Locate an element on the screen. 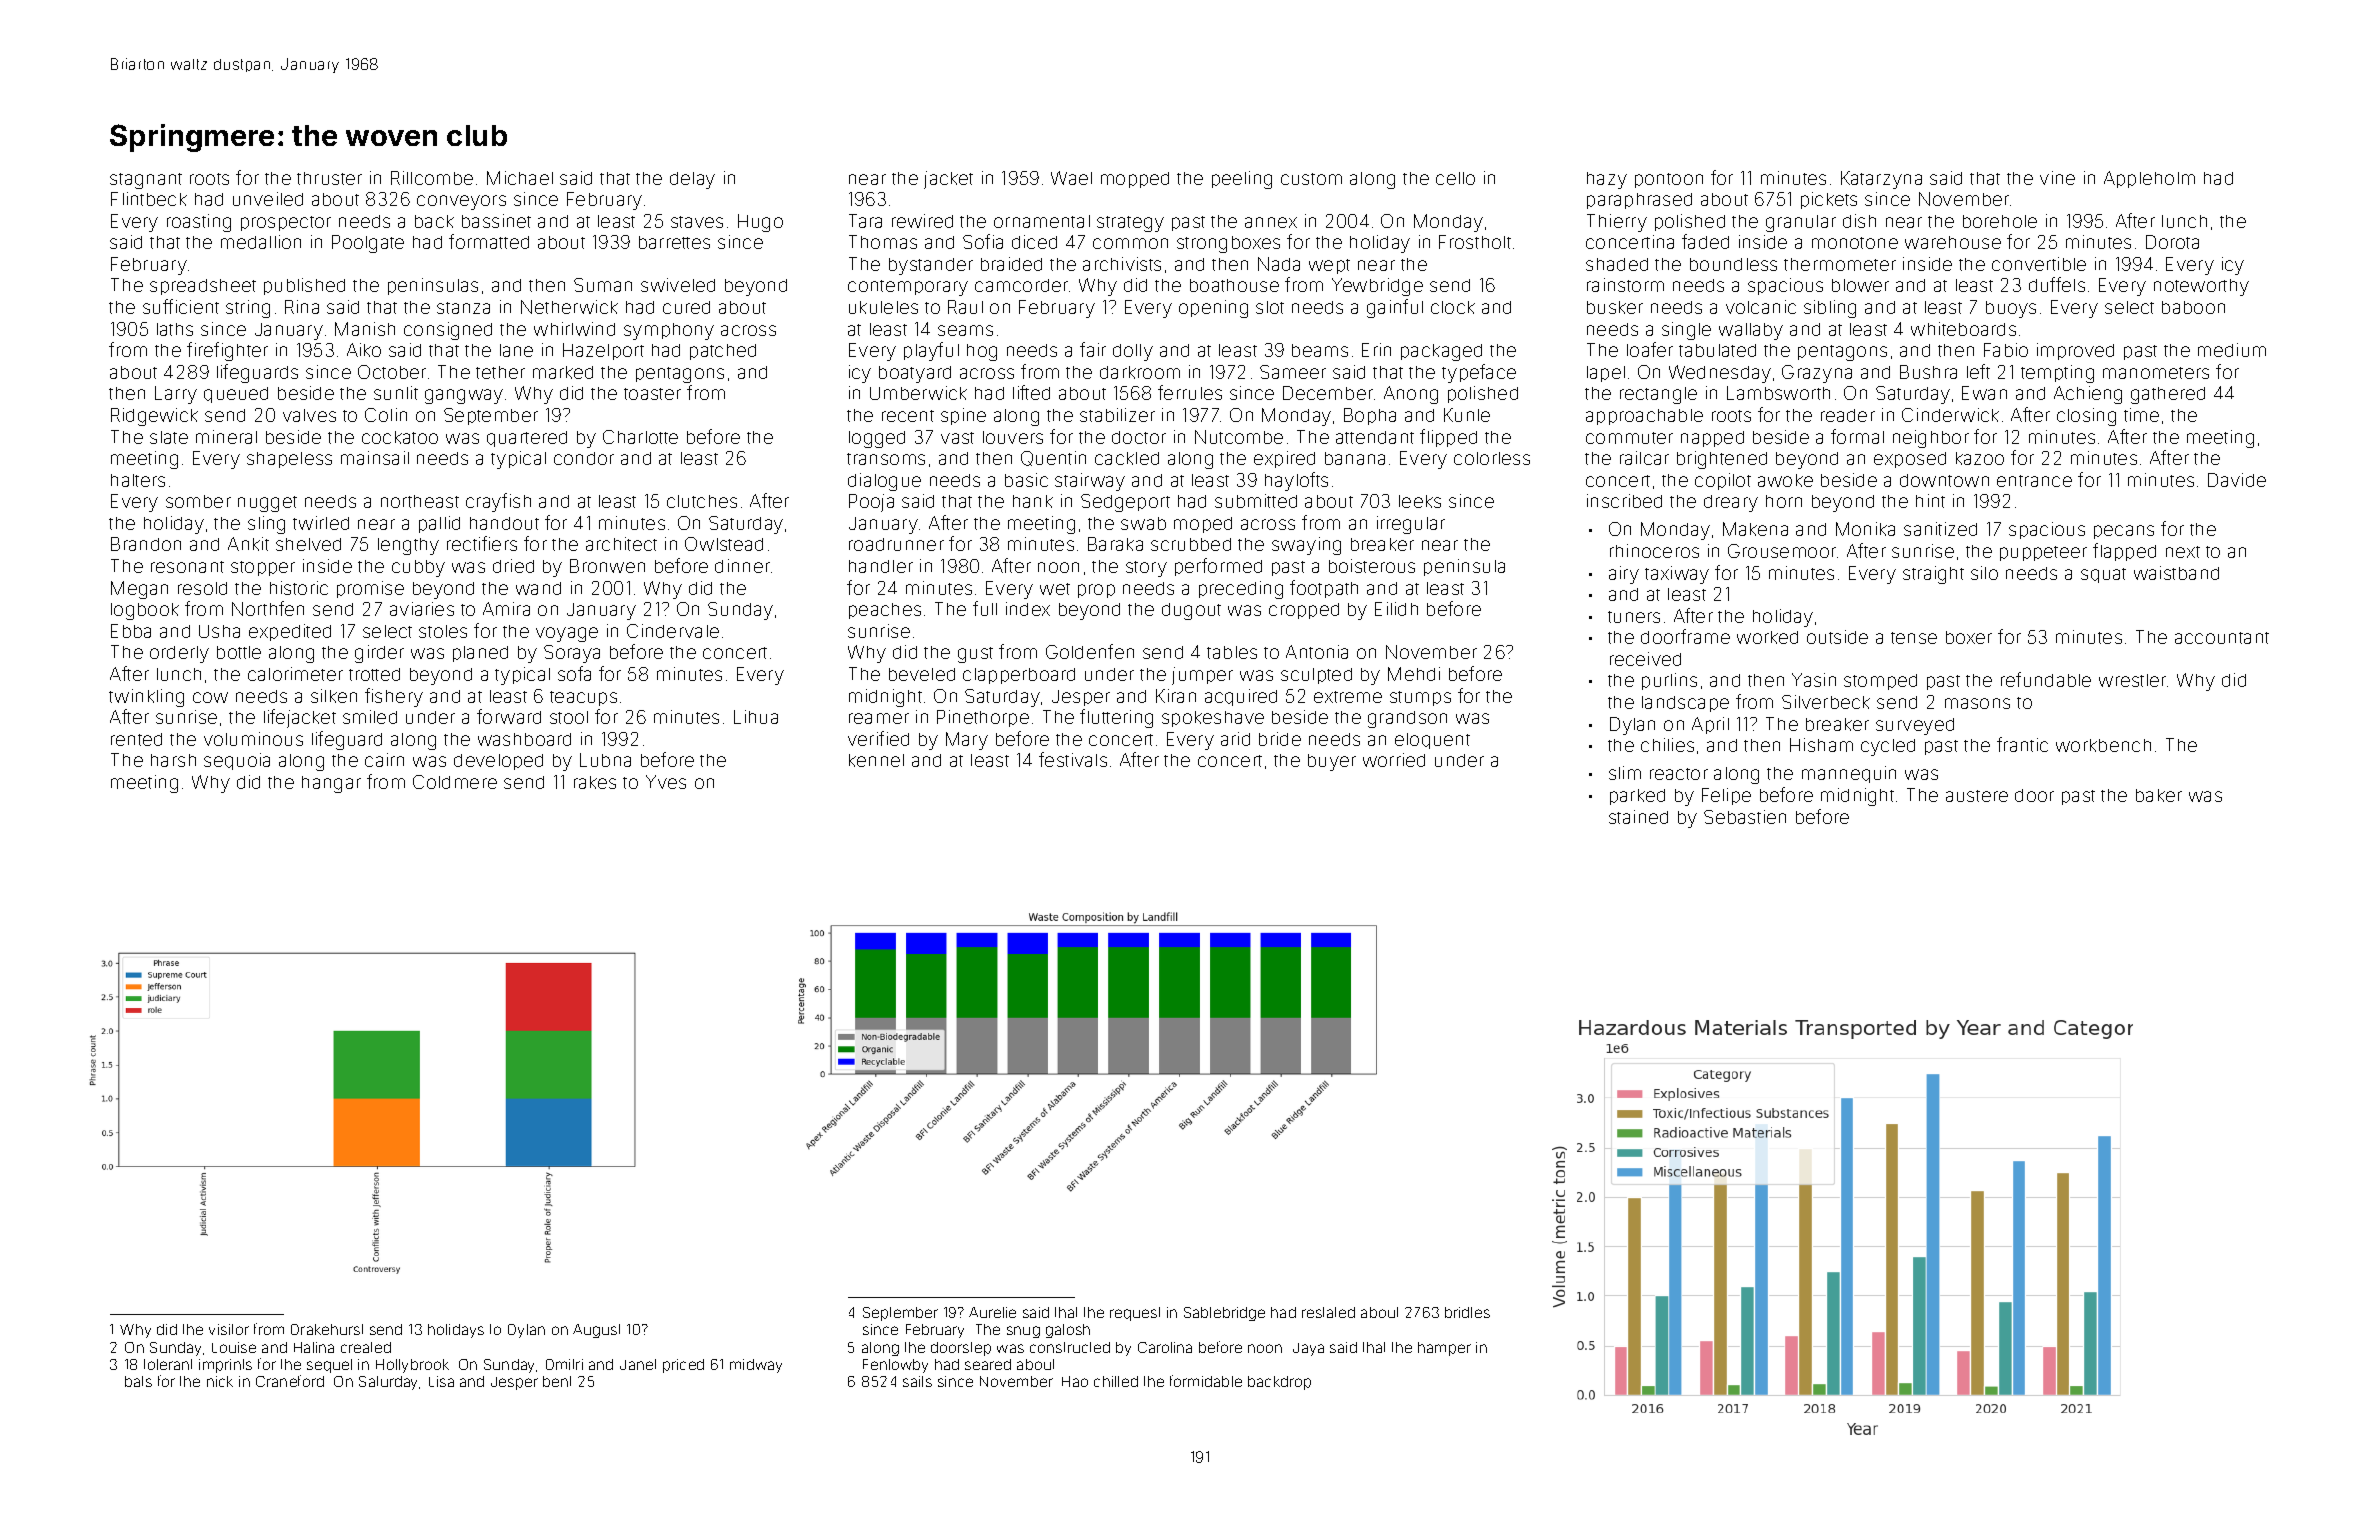  Appleholm is located at coordinates (2149, 179).
